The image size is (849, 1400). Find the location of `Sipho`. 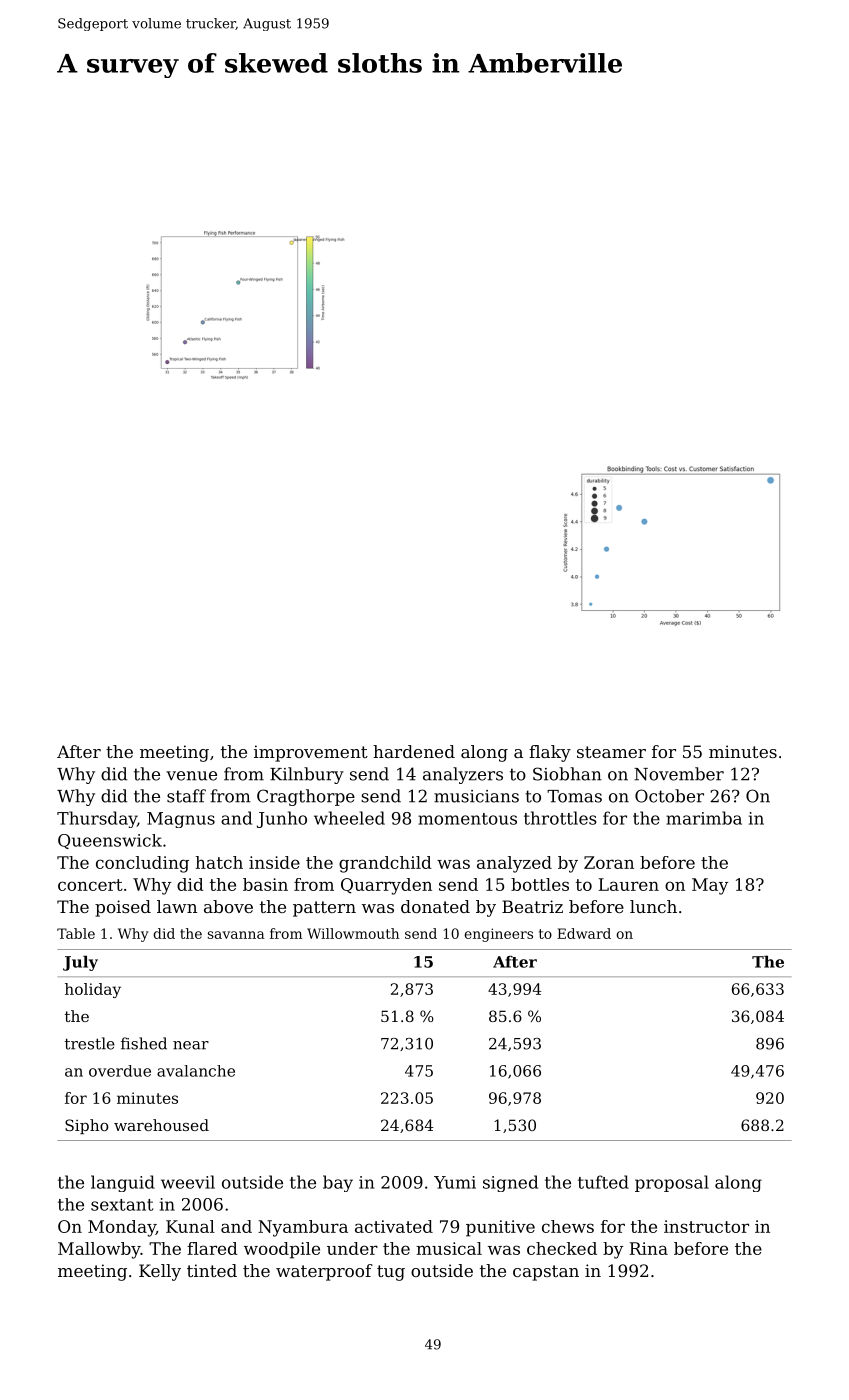

Sipho is located at coordinates (86, 1126).
